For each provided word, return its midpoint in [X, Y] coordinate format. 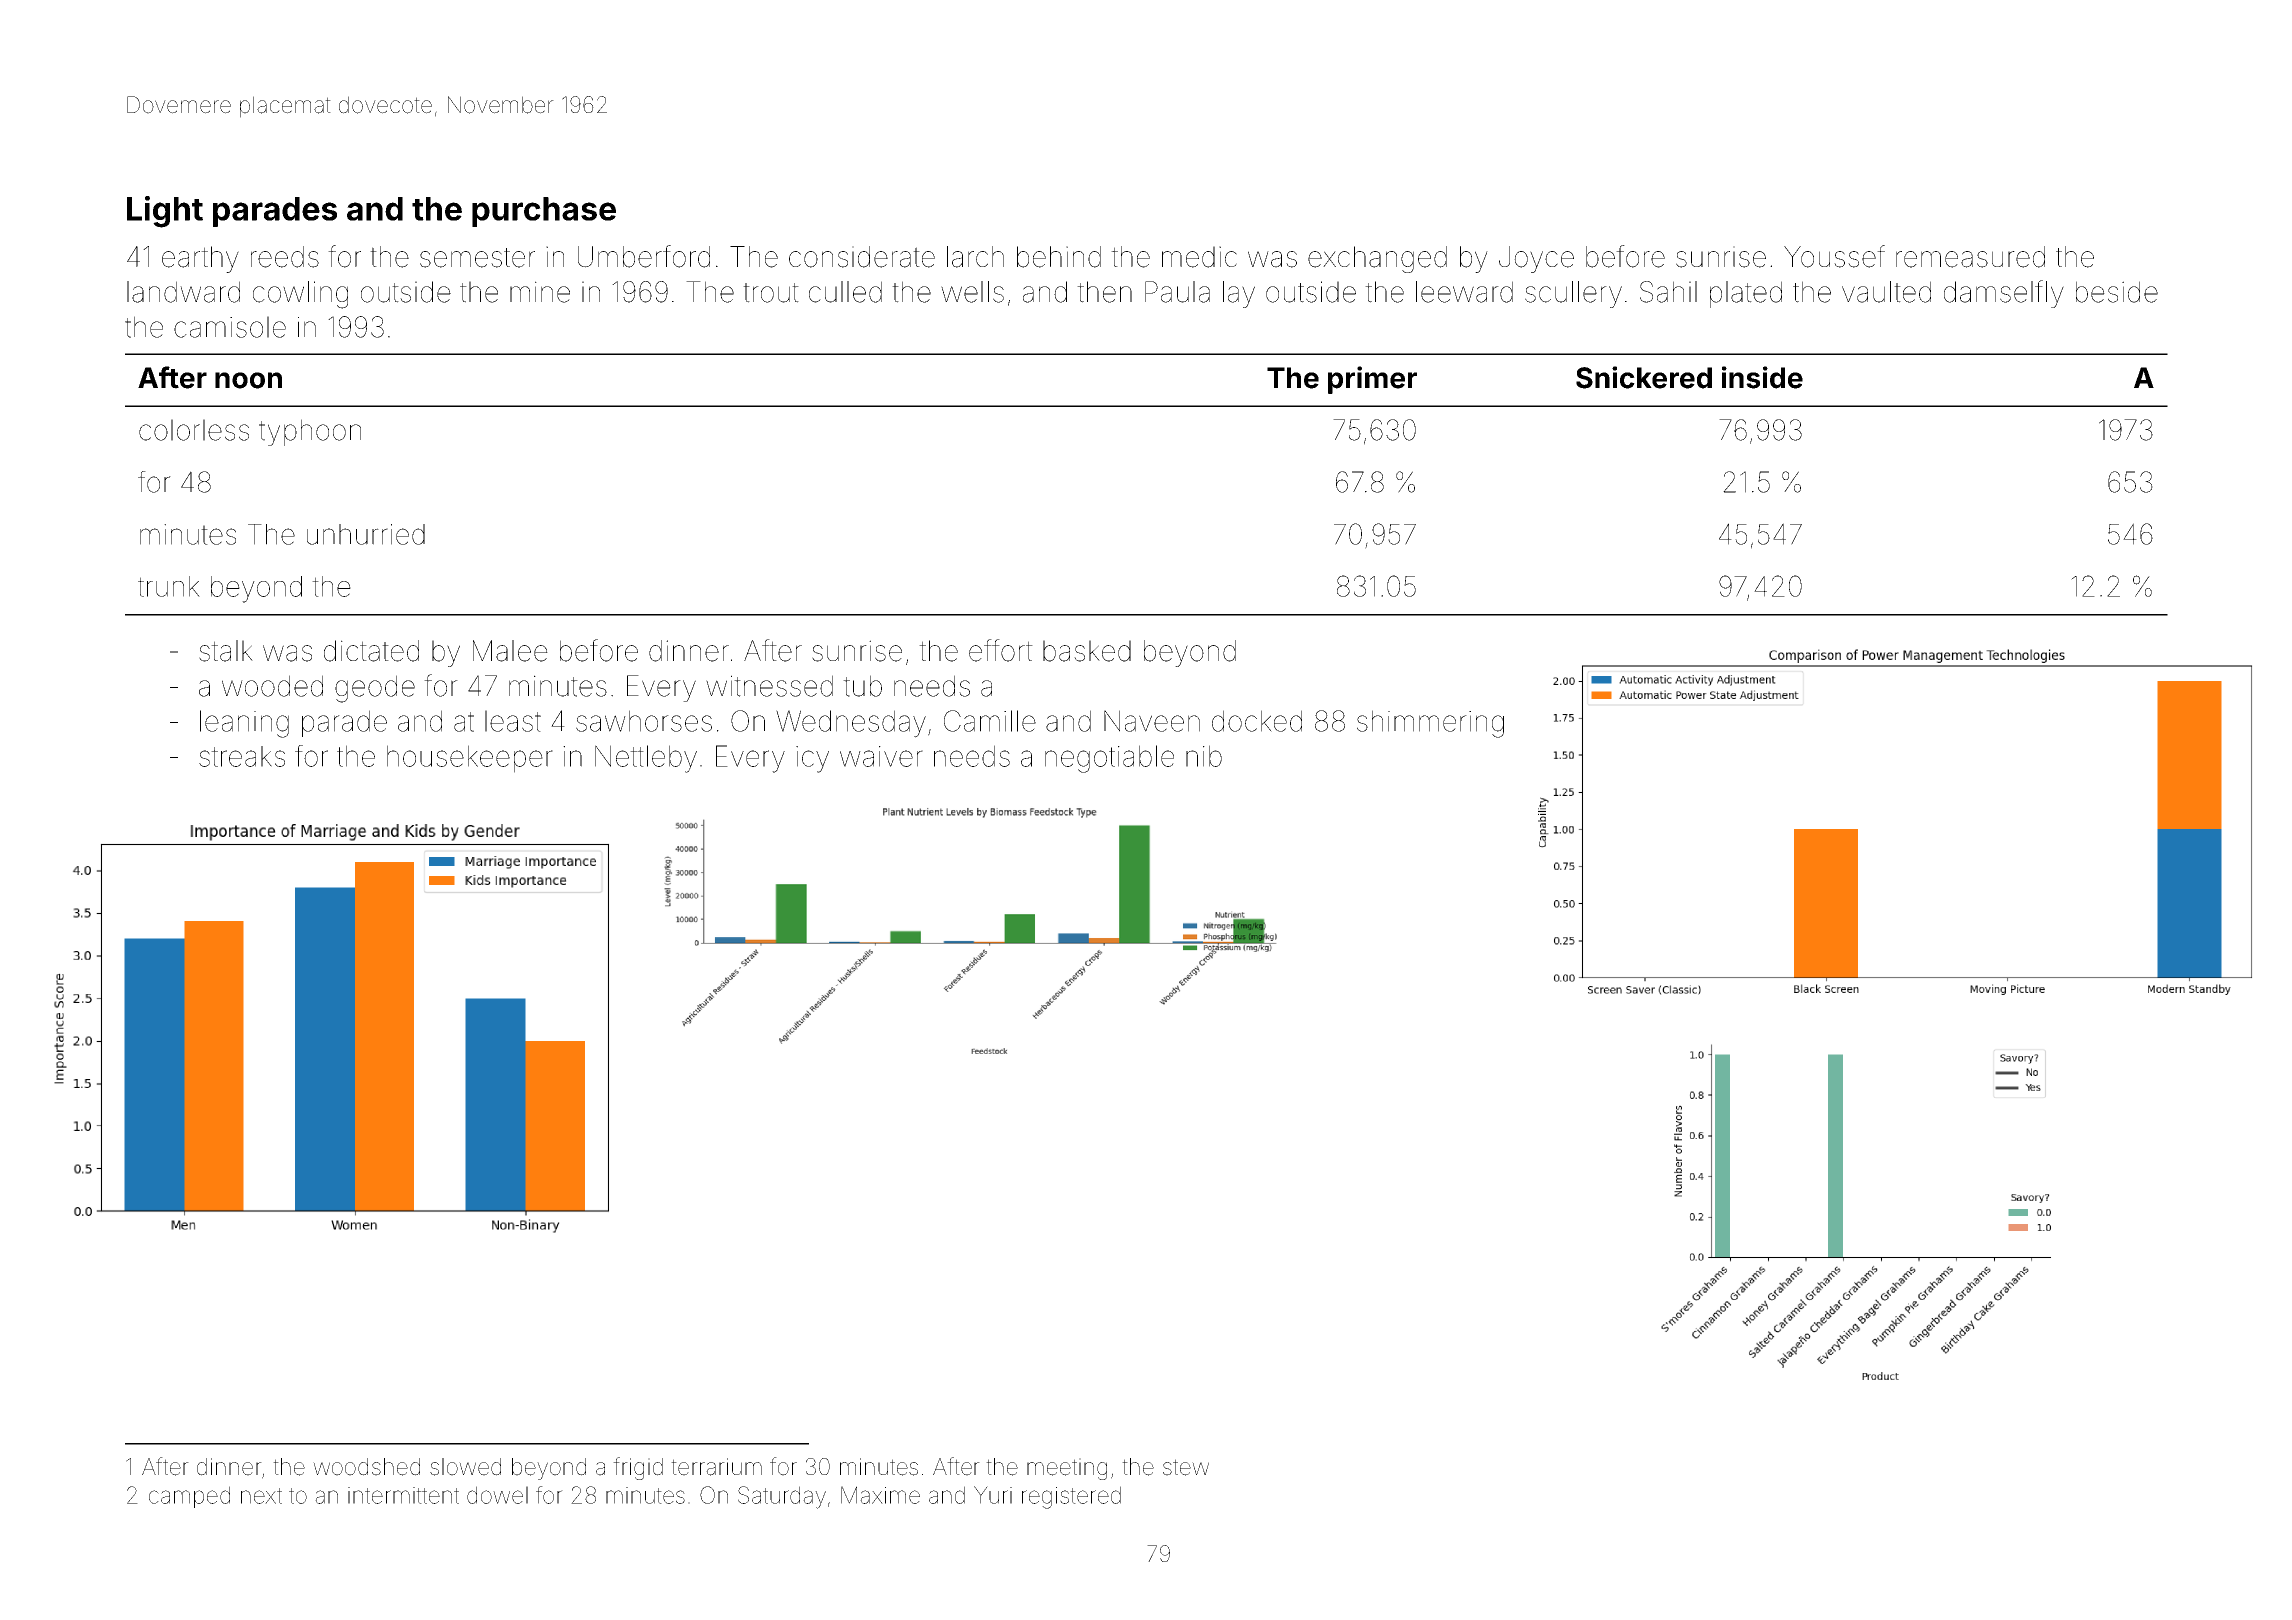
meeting [1067, 1469]
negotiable [1109, 759]
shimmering [1430, 724]
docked [1257, 721]
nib [1204, 756]
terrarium [716, 1467]
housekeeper [470, 759]
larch [975, 257]
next [261, 1496]
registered [1071, 1497]
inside [1762, 377]
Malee [510, 651]
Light [165, 212]
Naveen [1152, 721]
